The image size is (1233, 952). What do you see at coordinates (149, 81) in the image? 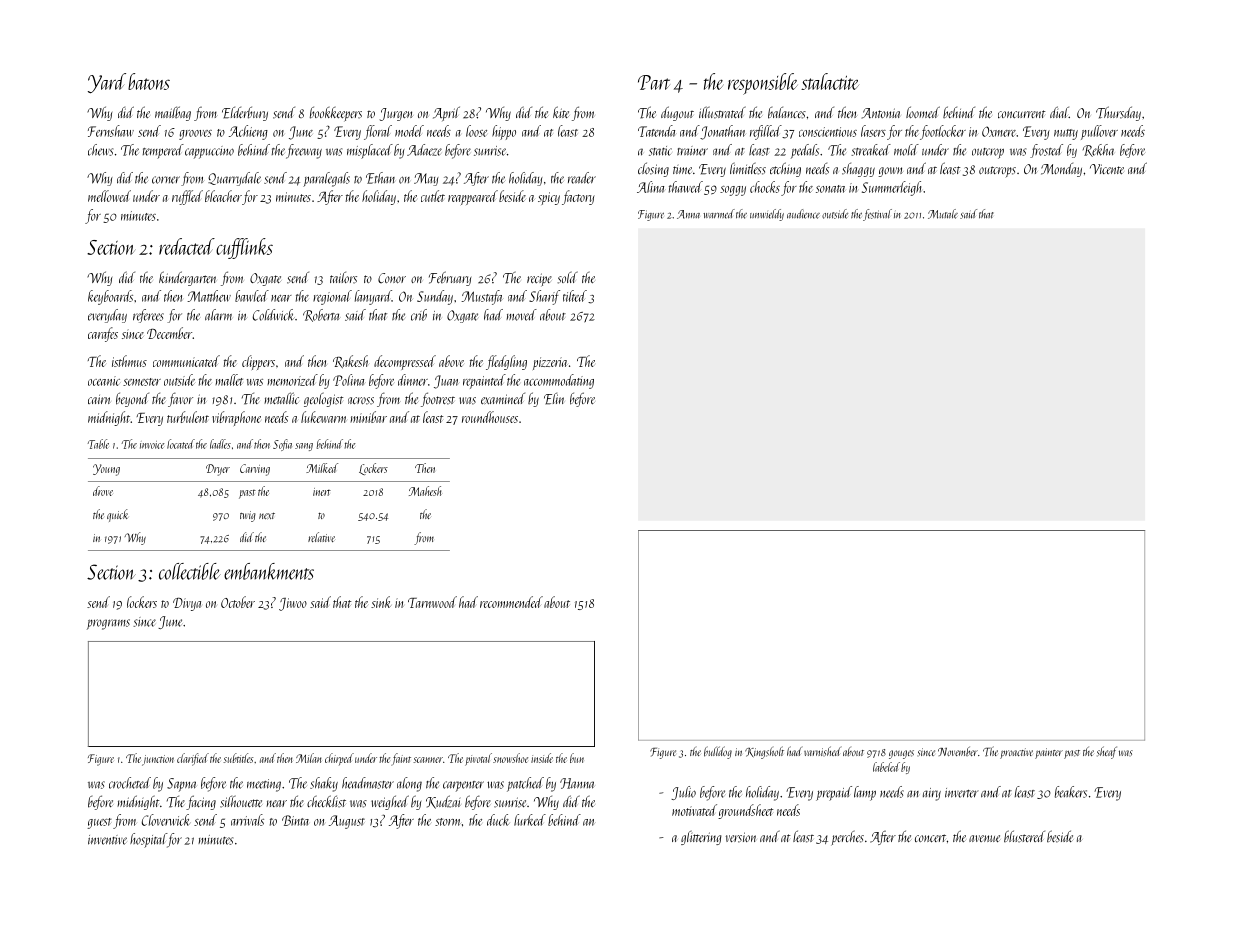
I see `batons` at bounding box center [149, 81].
